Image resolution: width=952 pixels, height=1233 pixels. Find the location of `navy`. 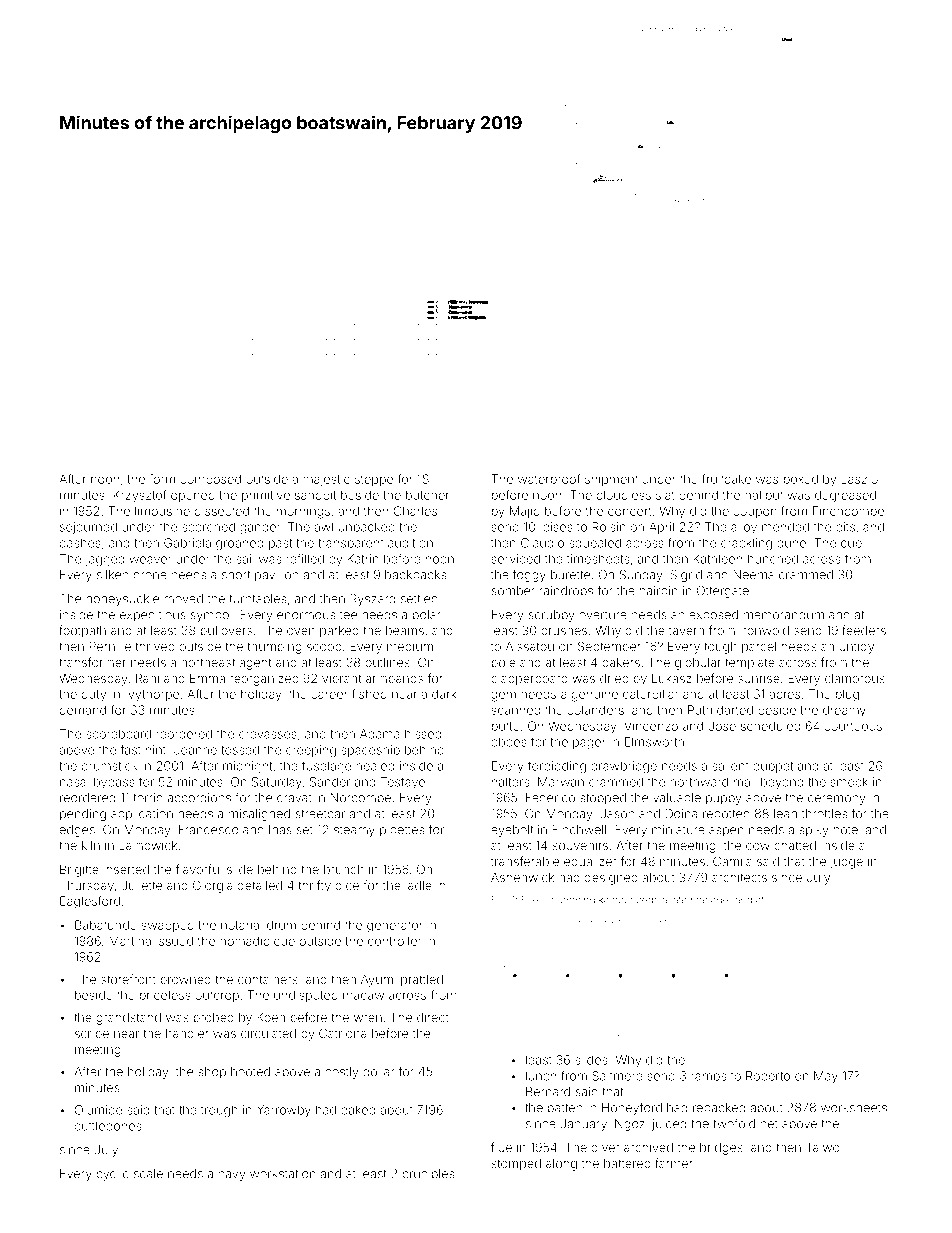

navy is located at coordinates (232, 1176).
